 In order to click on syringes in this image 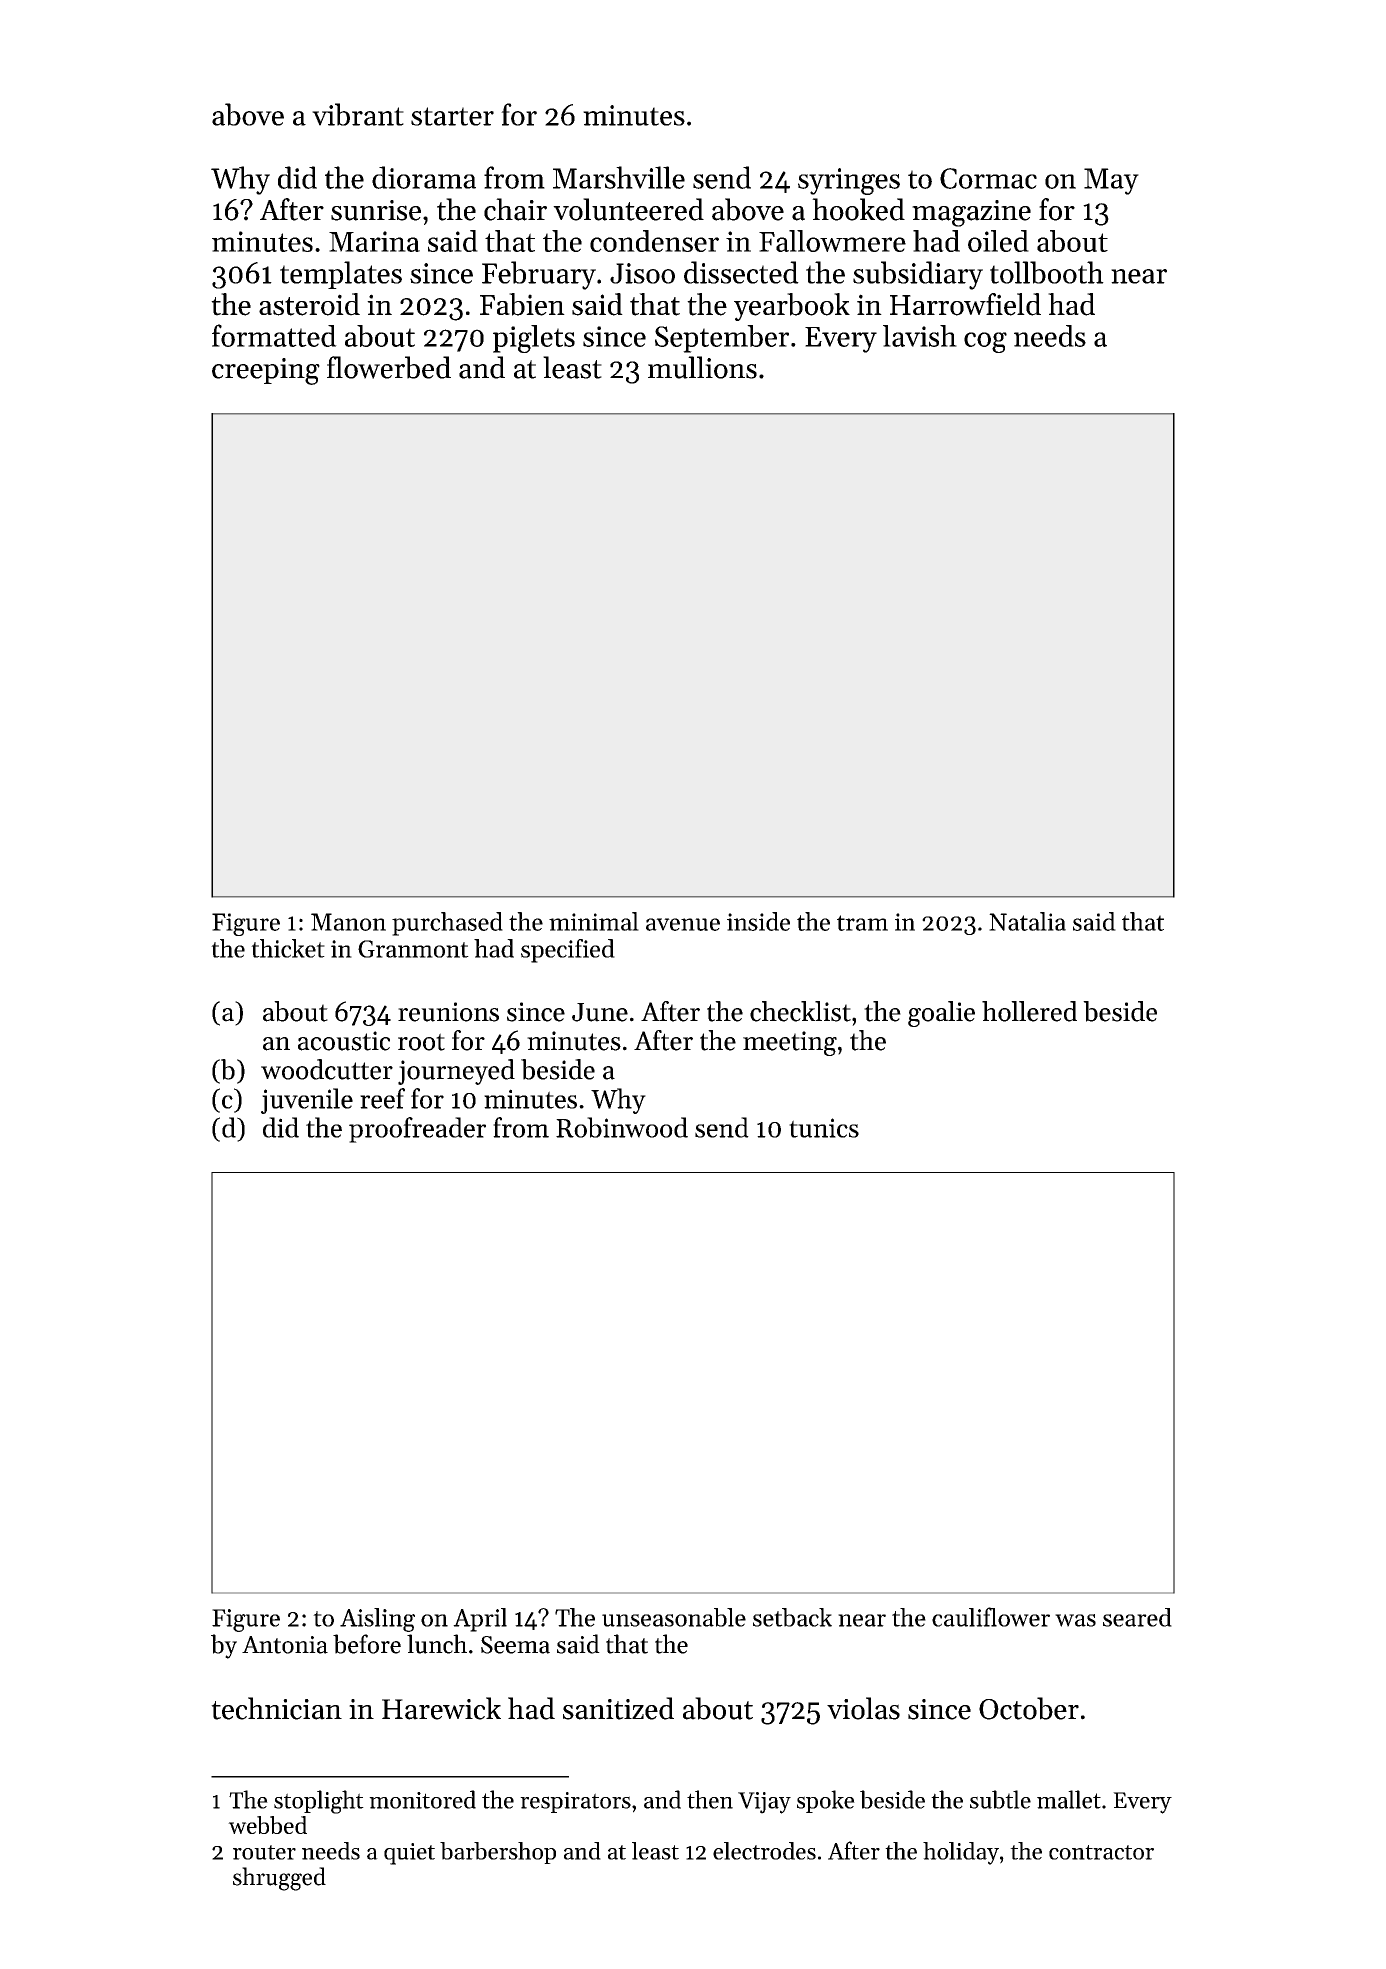, I will do `click(849, 181)`.
